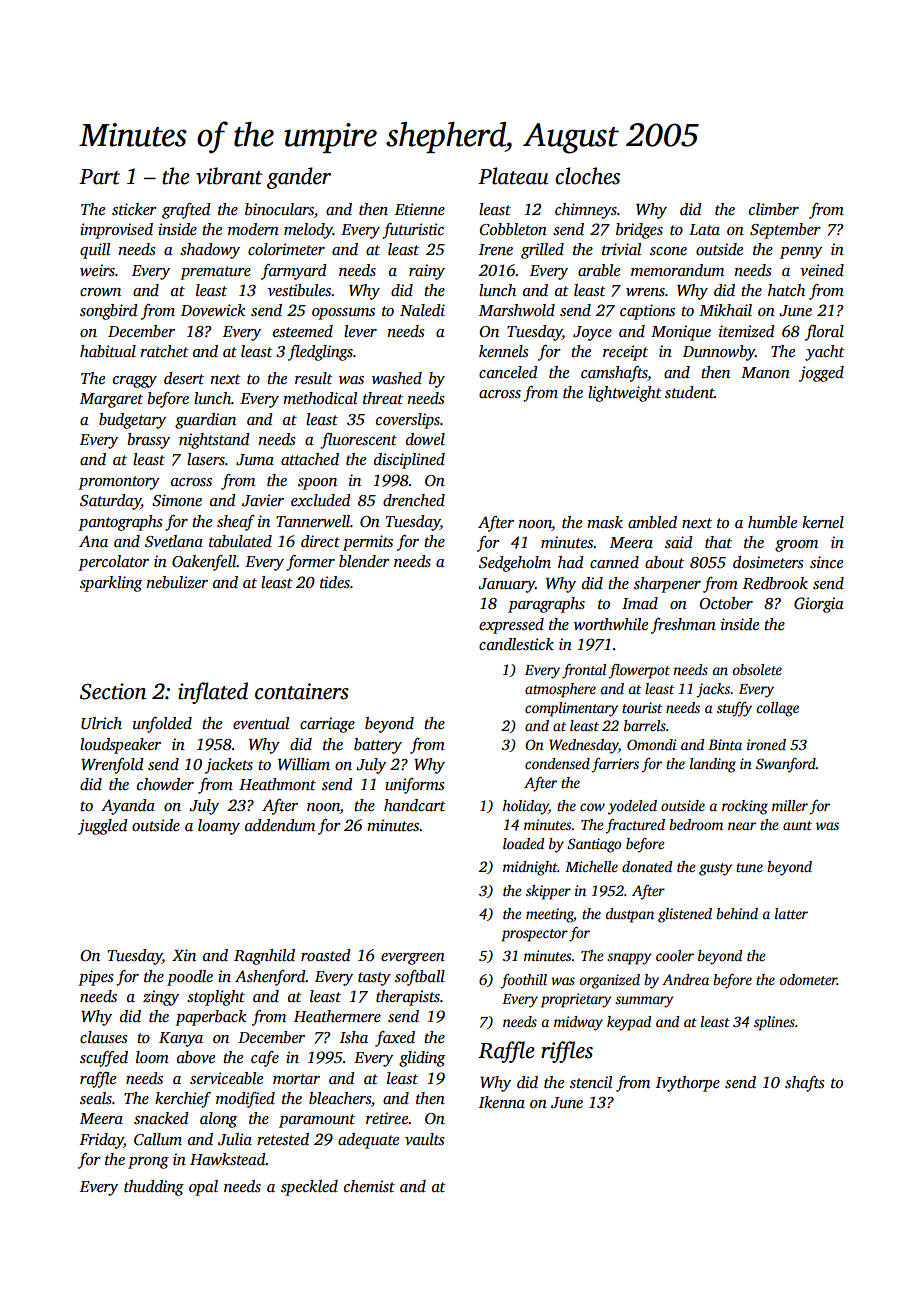 Image resolution: width=924 pixels, height=1308 pixels. What do you see at coordinates (177, 582) in the page?
I see `nebulizer` at bounding box center [177, 582].
